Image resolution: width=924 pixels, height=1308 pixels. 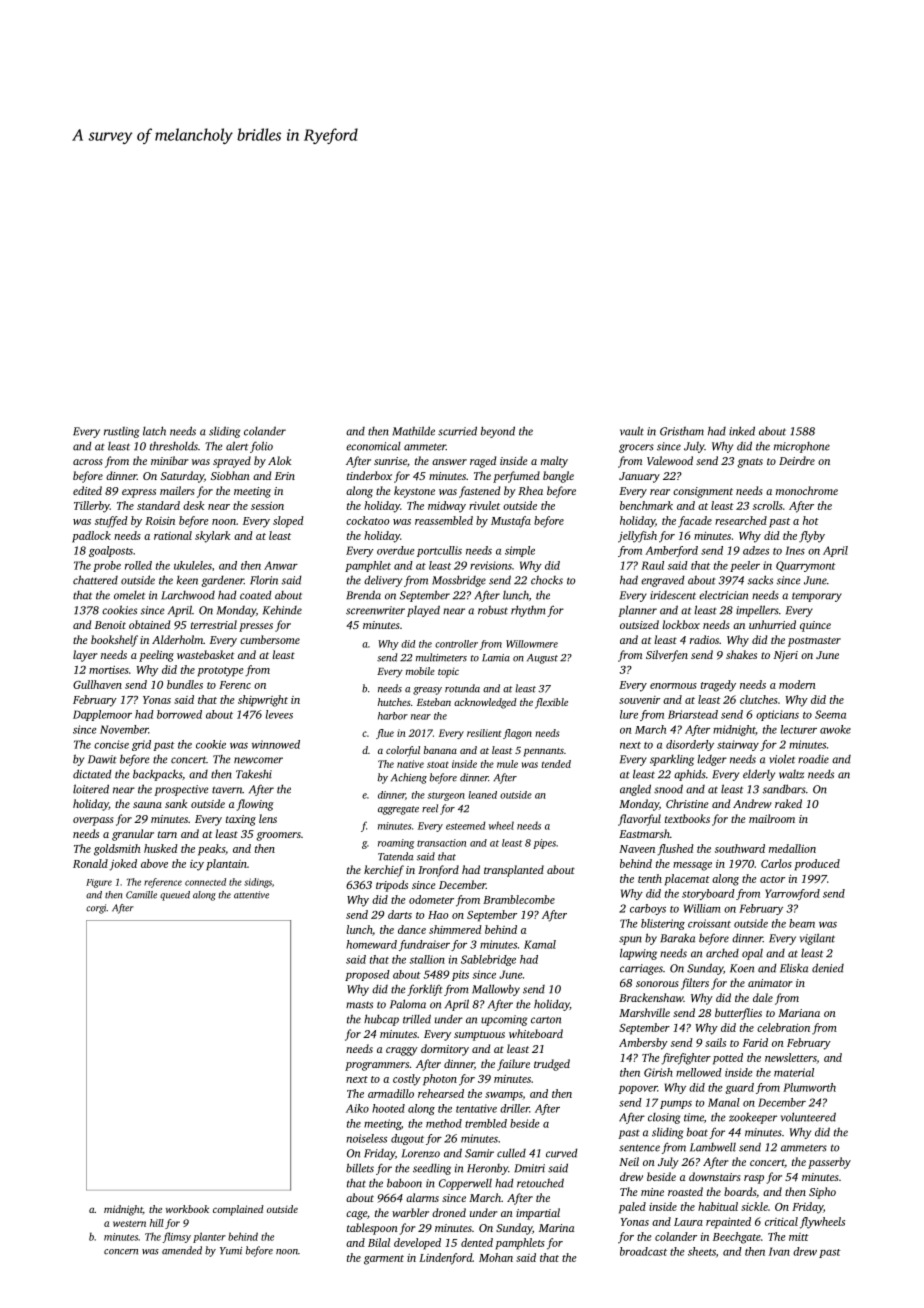 I want to click on beyond, so click(x=498, y=432).
